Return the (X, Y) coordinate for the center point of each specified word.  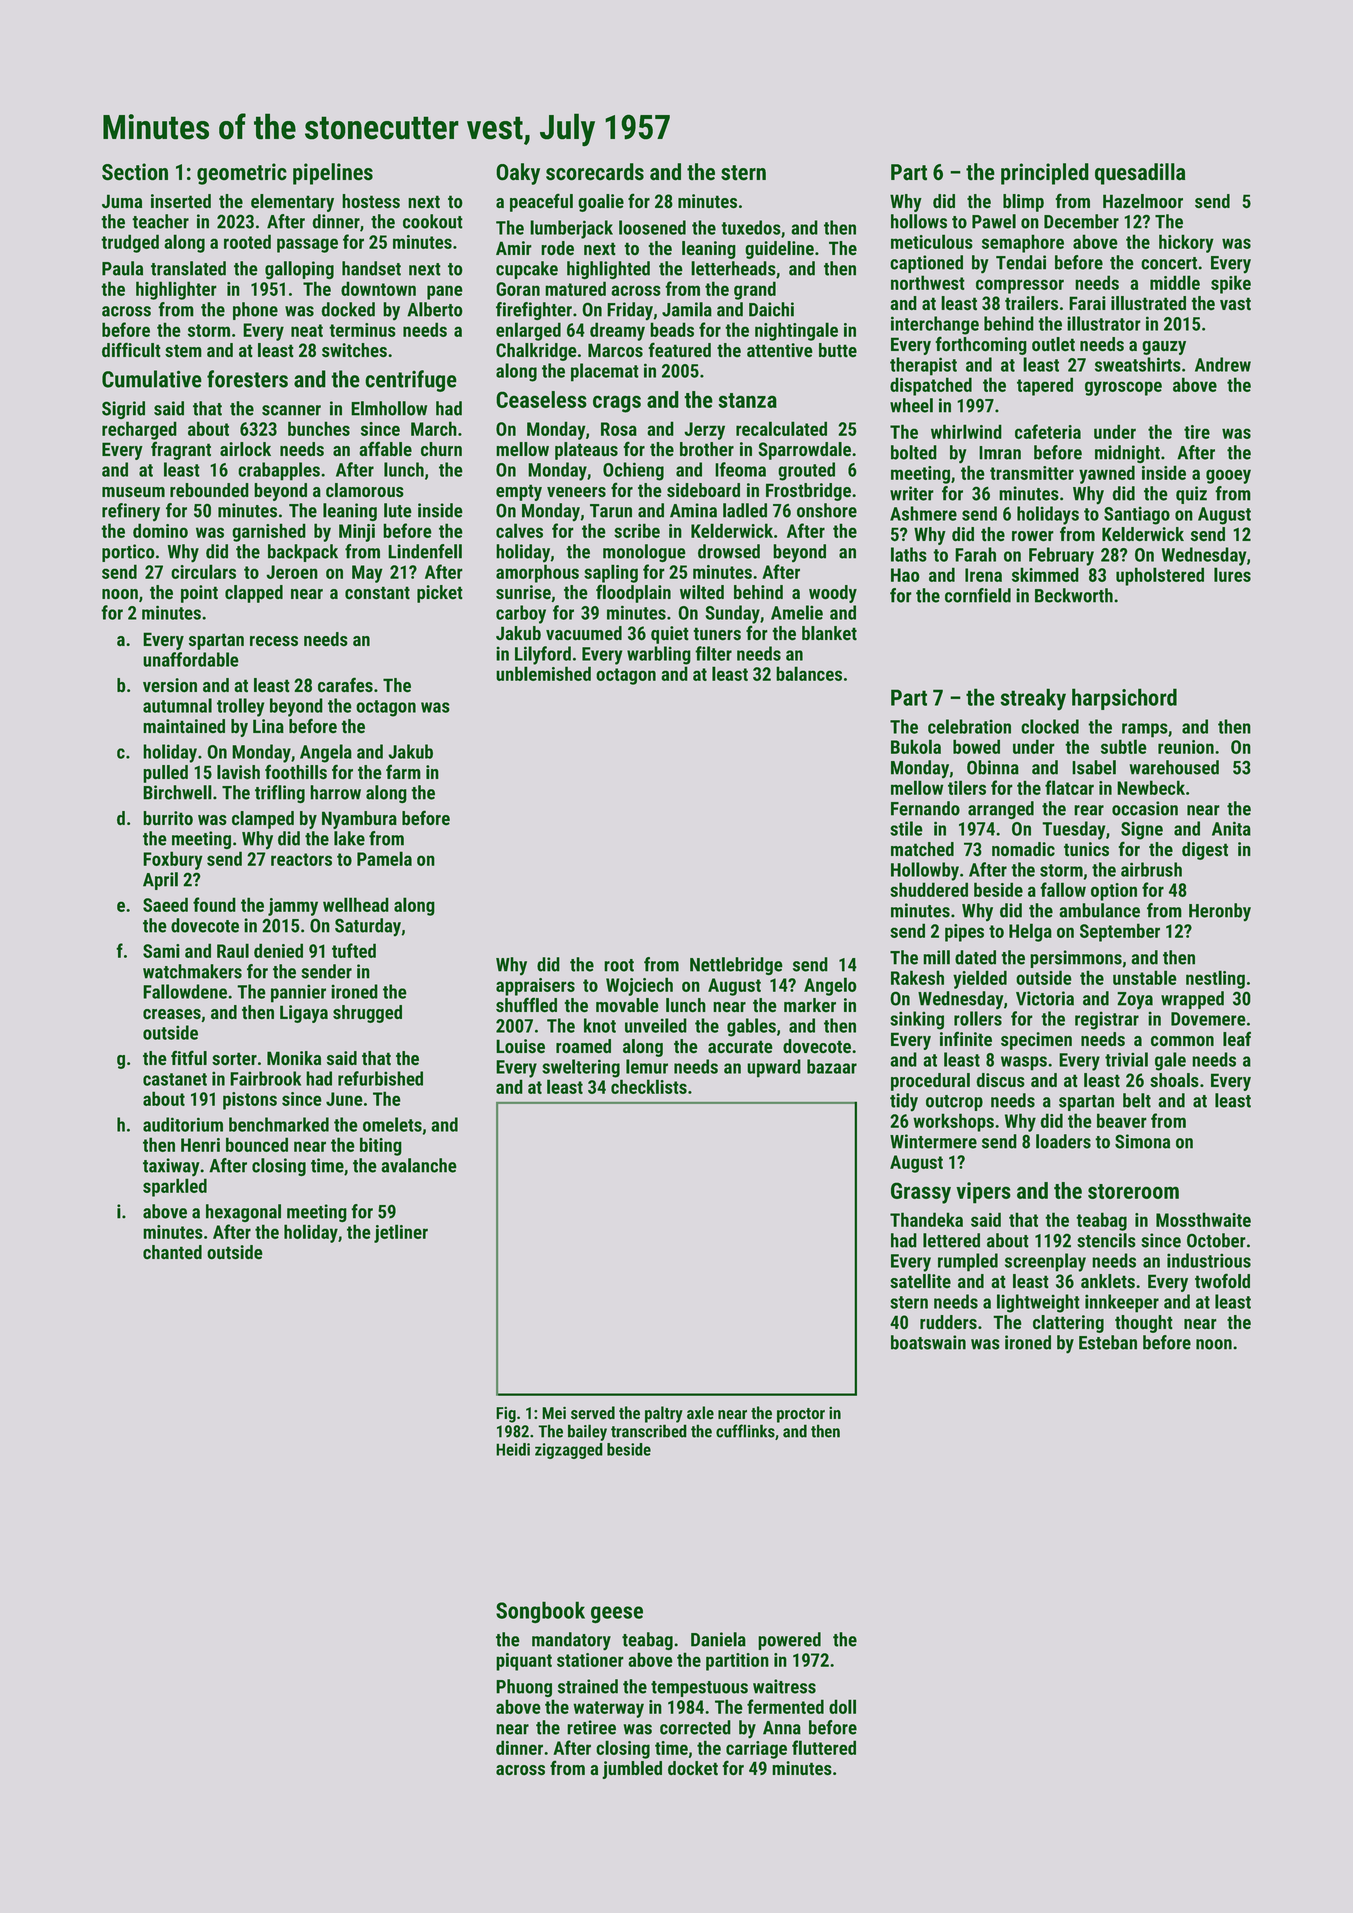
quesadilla (1140, 174)
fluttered (824, 1747)
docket (693, 1768)
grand (755, 290)
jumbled (632, 1770)
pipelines (333, 174)
